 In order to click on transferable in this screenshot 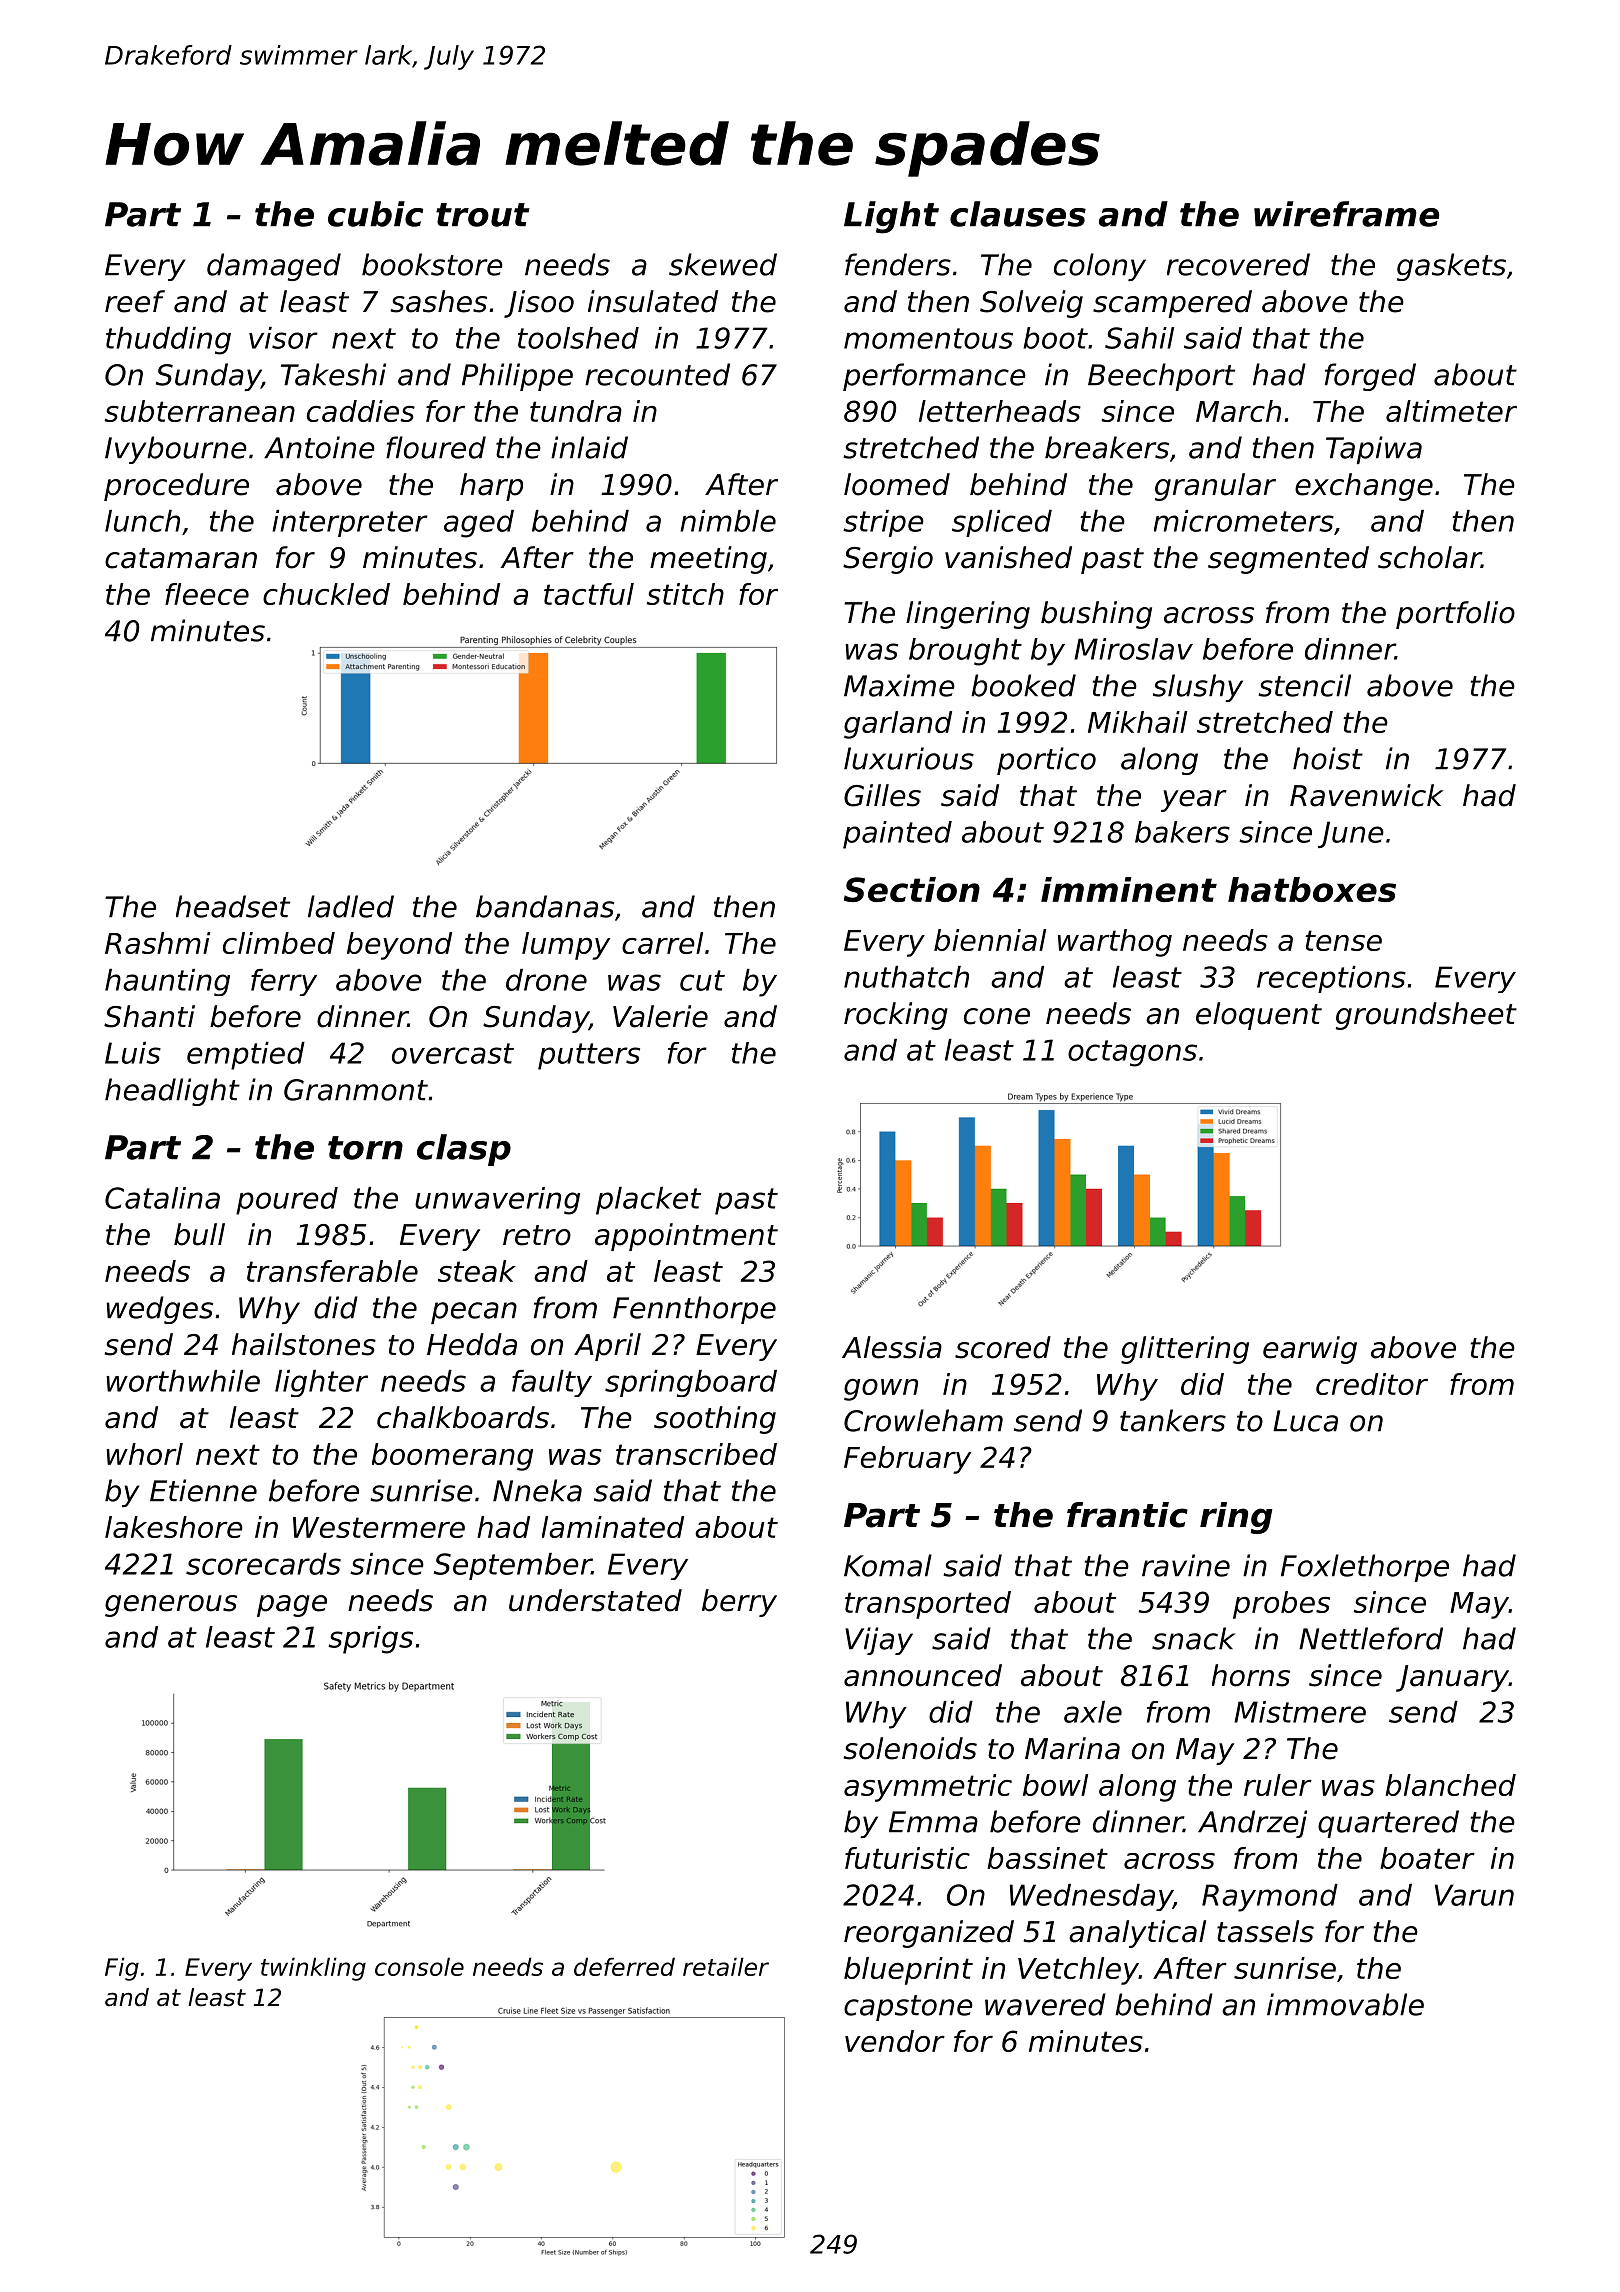, I will do `click(332, 1271)`.
